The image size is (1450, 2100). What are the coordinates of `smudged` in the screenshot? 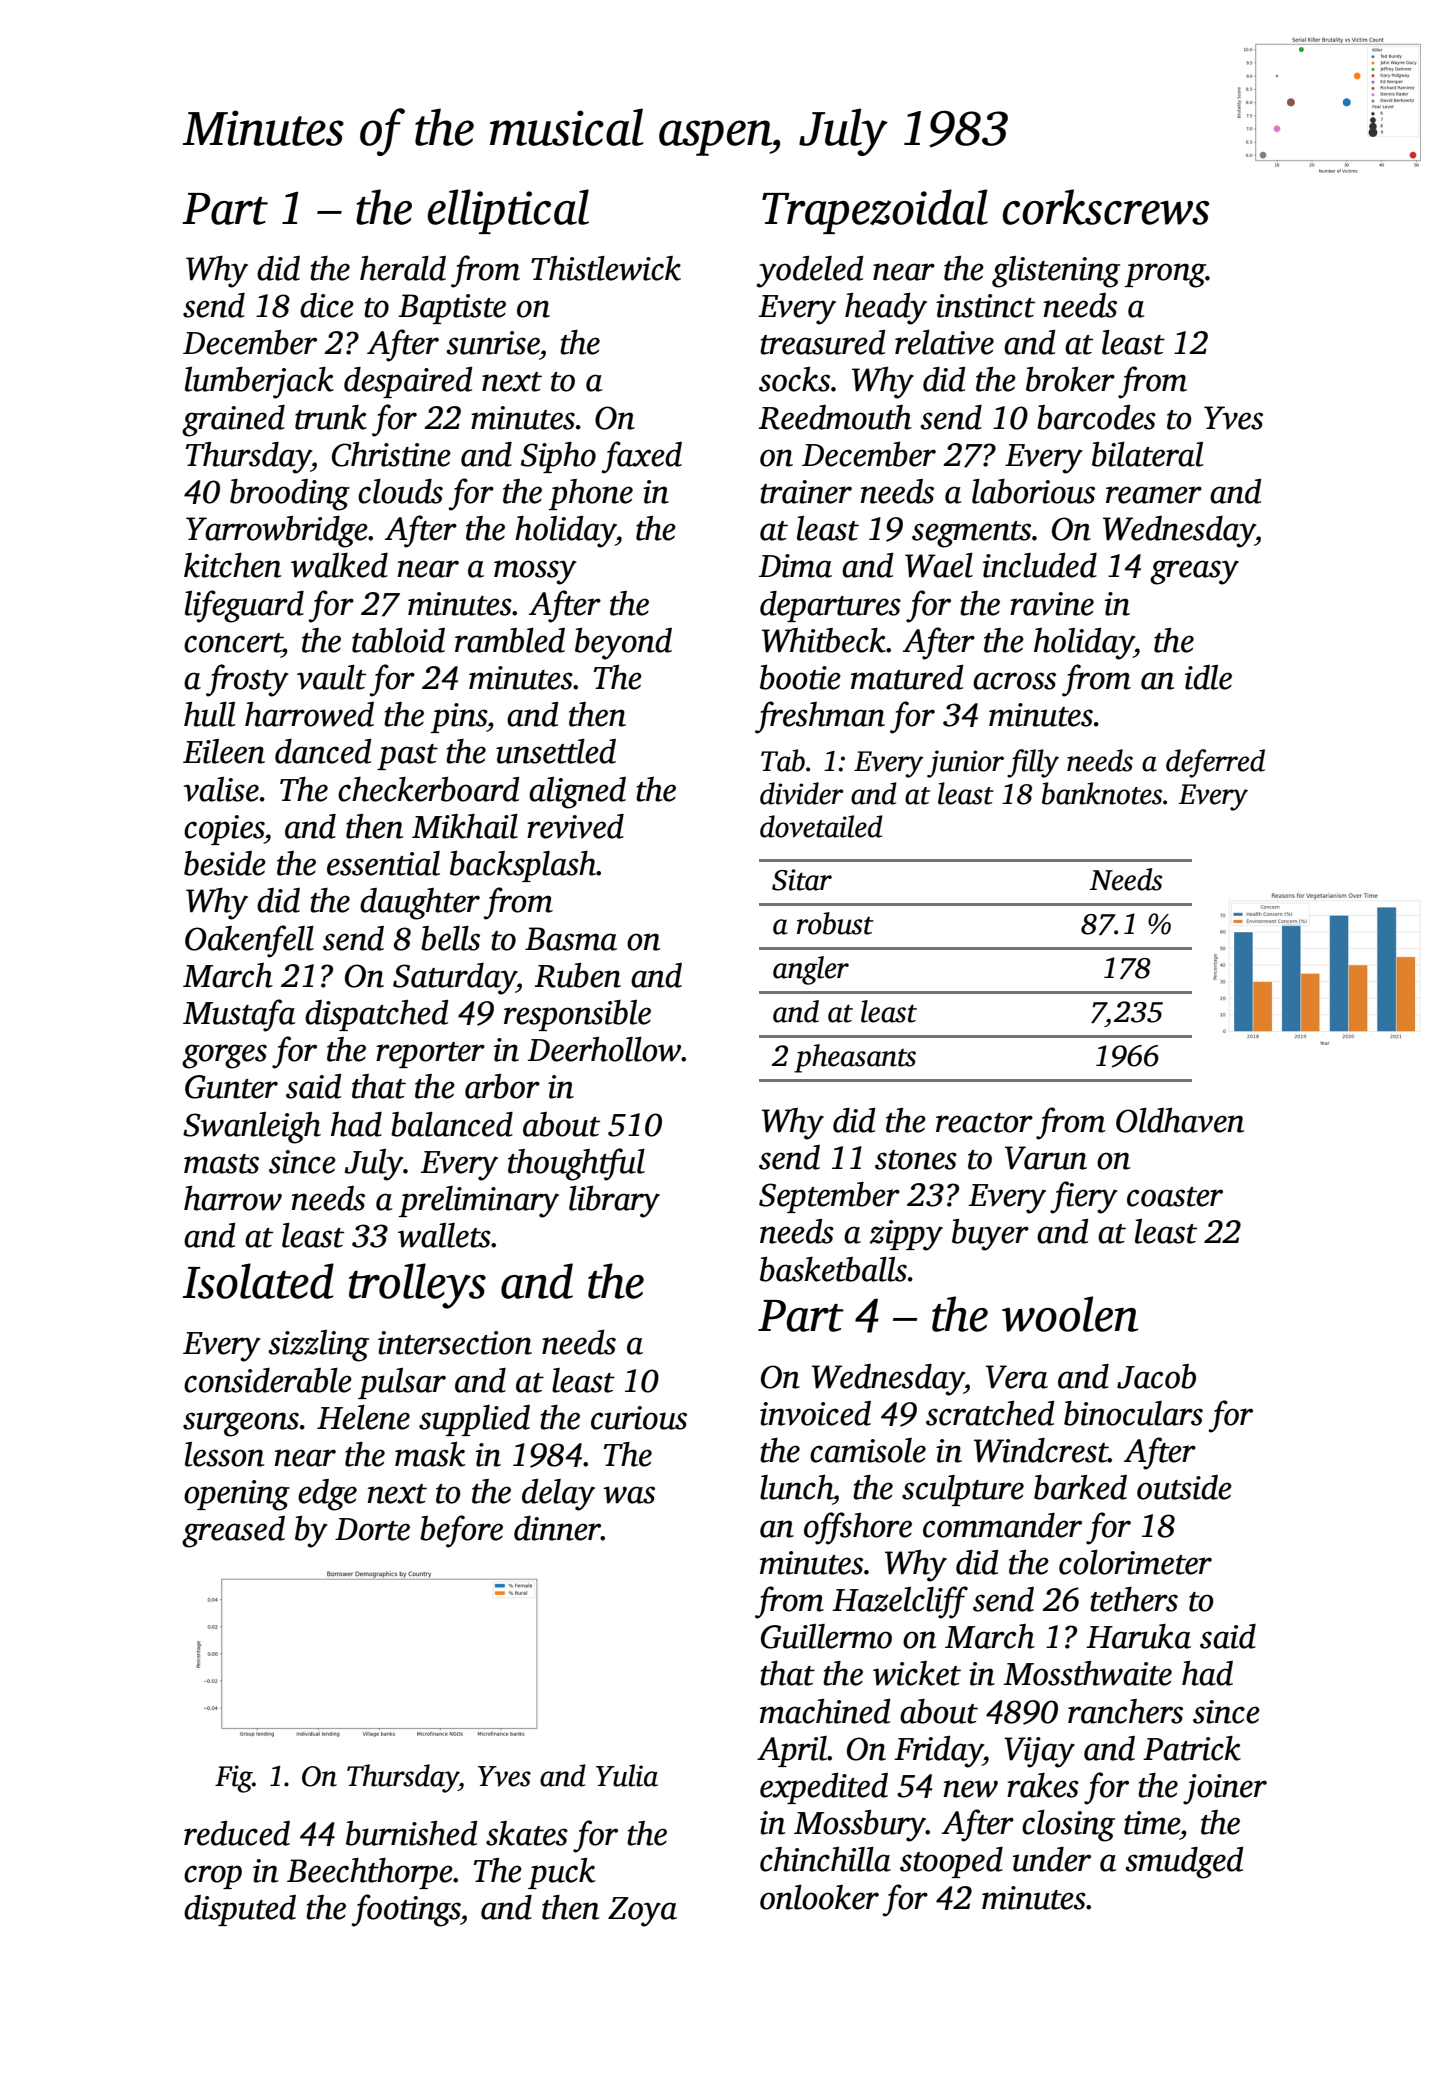 It's located at (1184, 1863).
